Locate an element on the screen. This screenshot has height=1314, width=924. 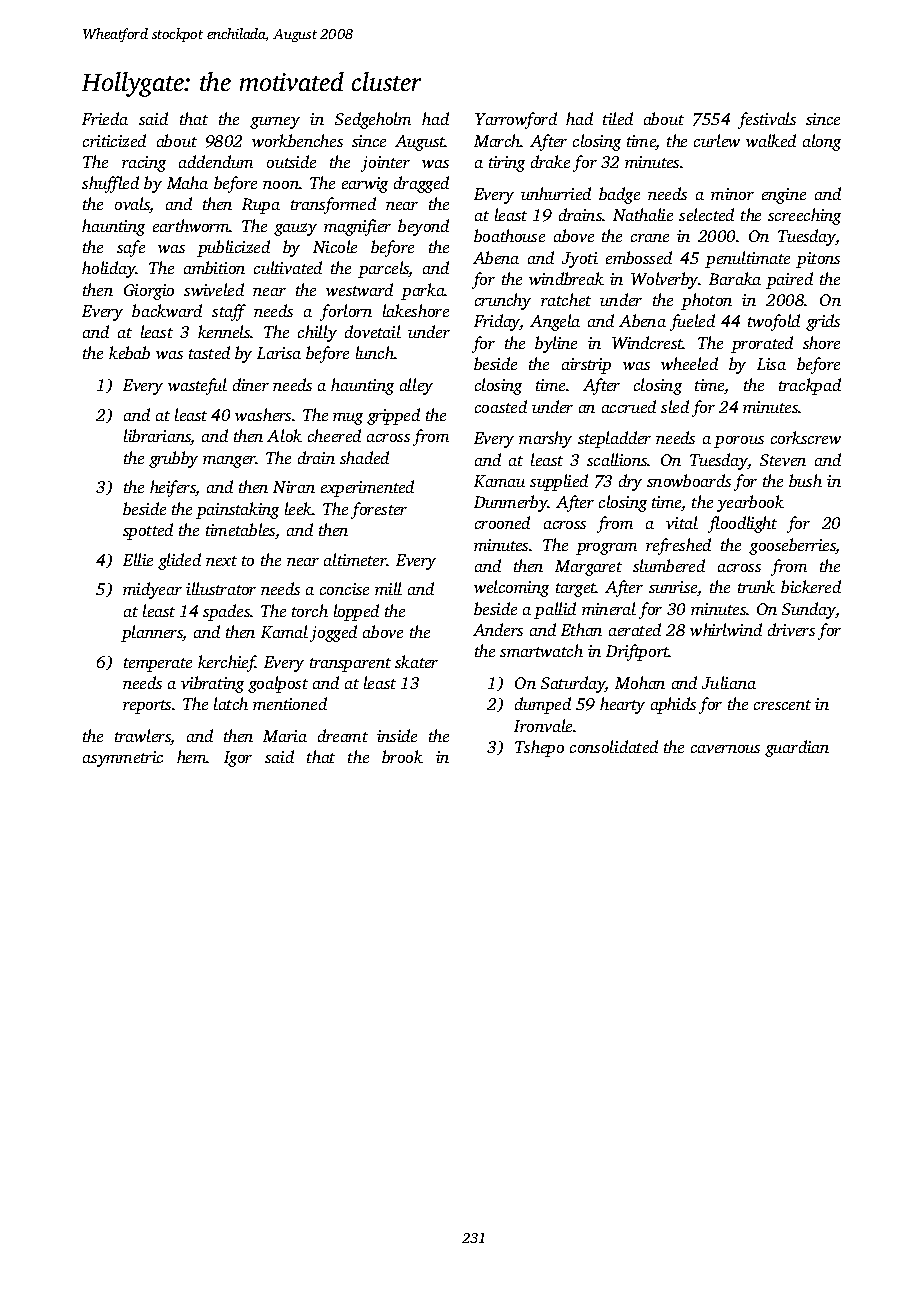
embossed is located at coordinates (639, 257).
